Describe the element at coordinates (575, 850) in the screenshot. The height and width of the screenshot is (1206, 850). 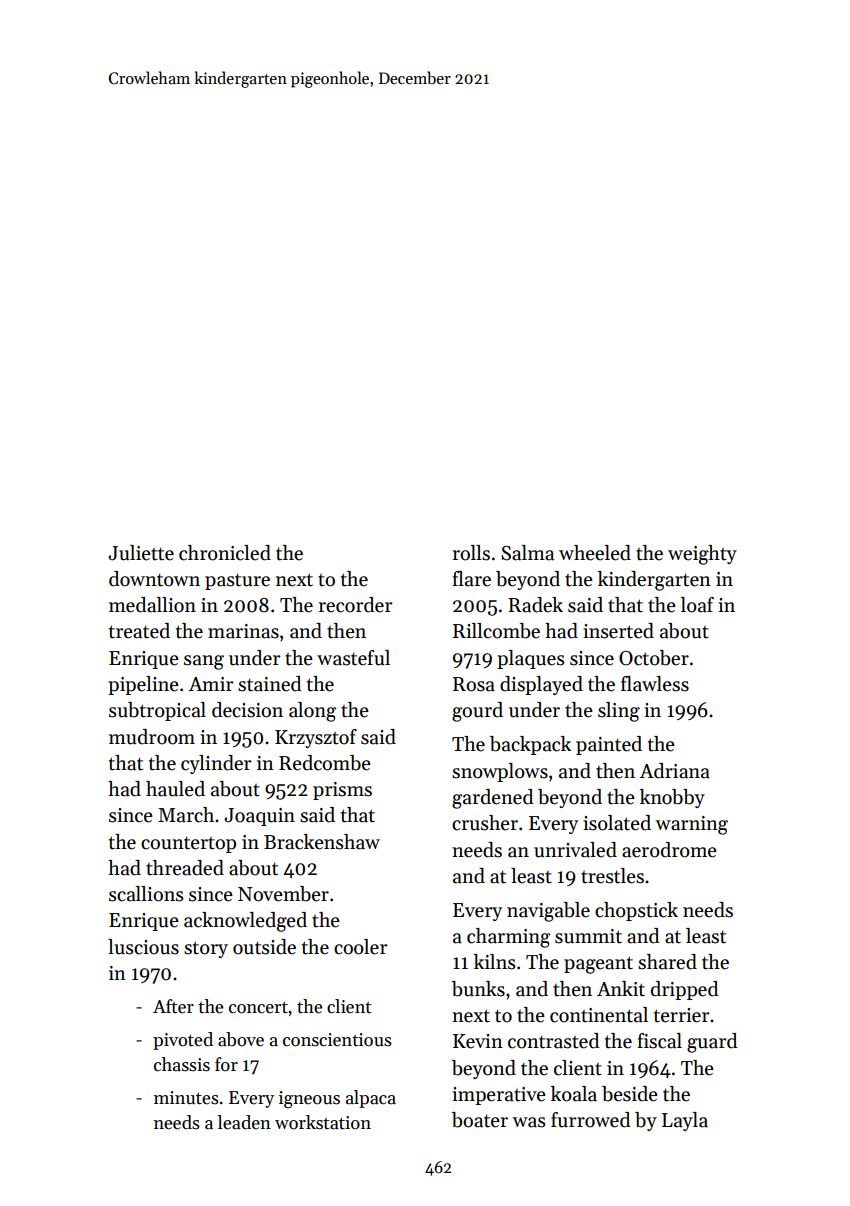
I see `unrivaled` at that location.
